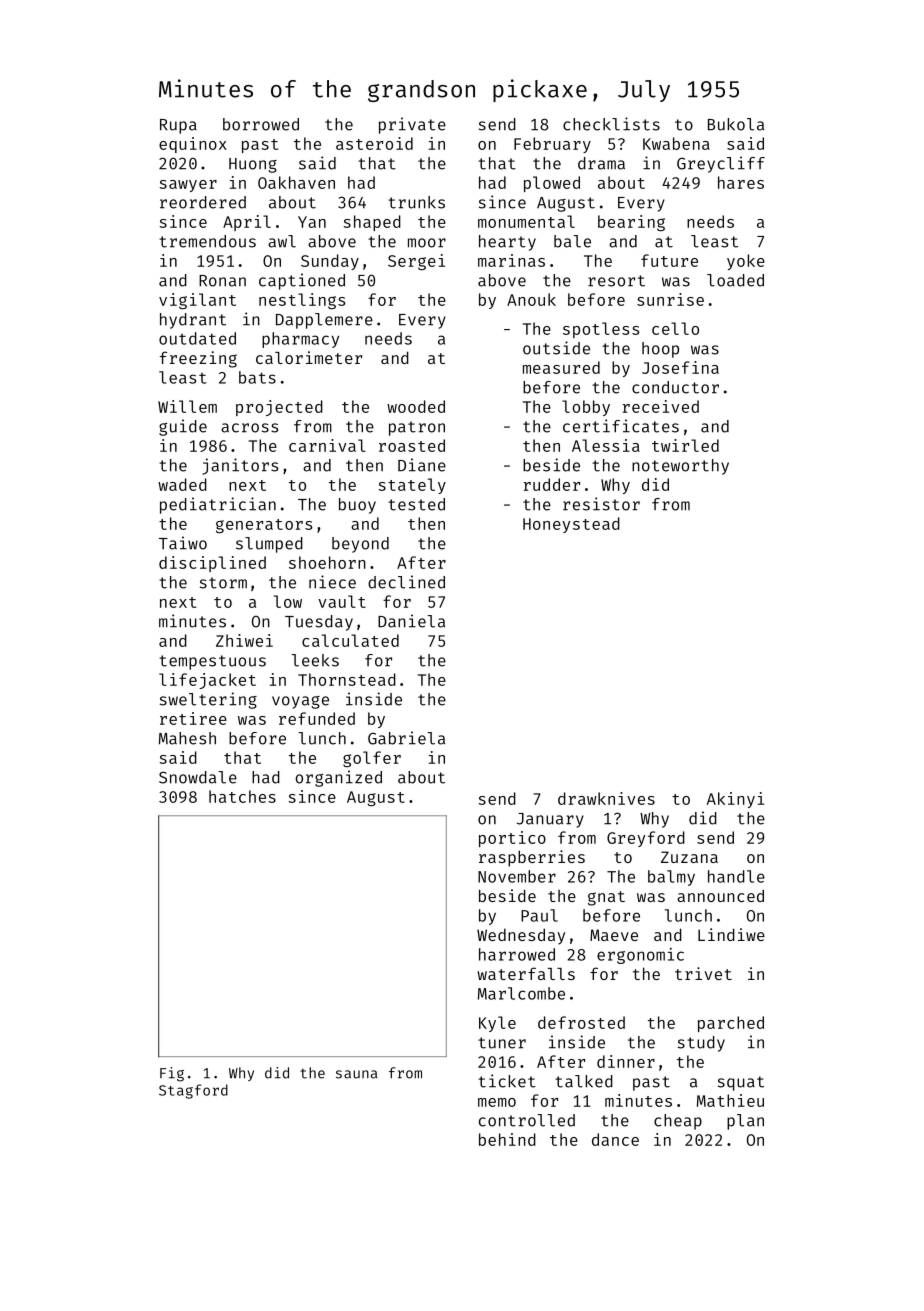  Describe the element at coordinates (242, 796) in the page. I see `hatches` at that location.
